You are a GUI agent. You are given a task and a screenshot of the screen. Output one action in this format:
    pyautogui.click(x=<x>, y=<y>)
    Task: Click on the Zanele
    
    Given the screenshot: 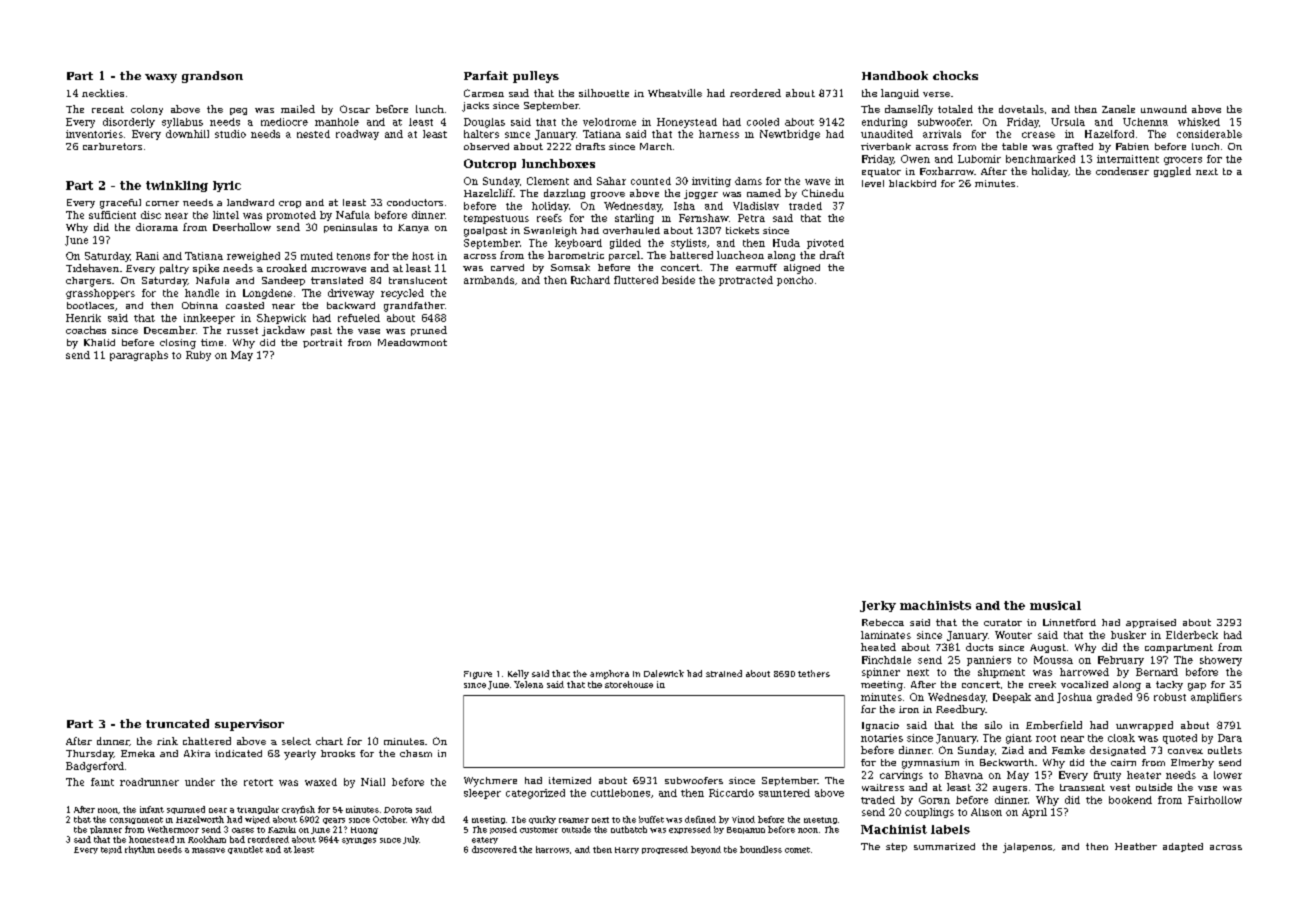 What is the action you would take?
    pyautogui.click(x=1118, y=109)
